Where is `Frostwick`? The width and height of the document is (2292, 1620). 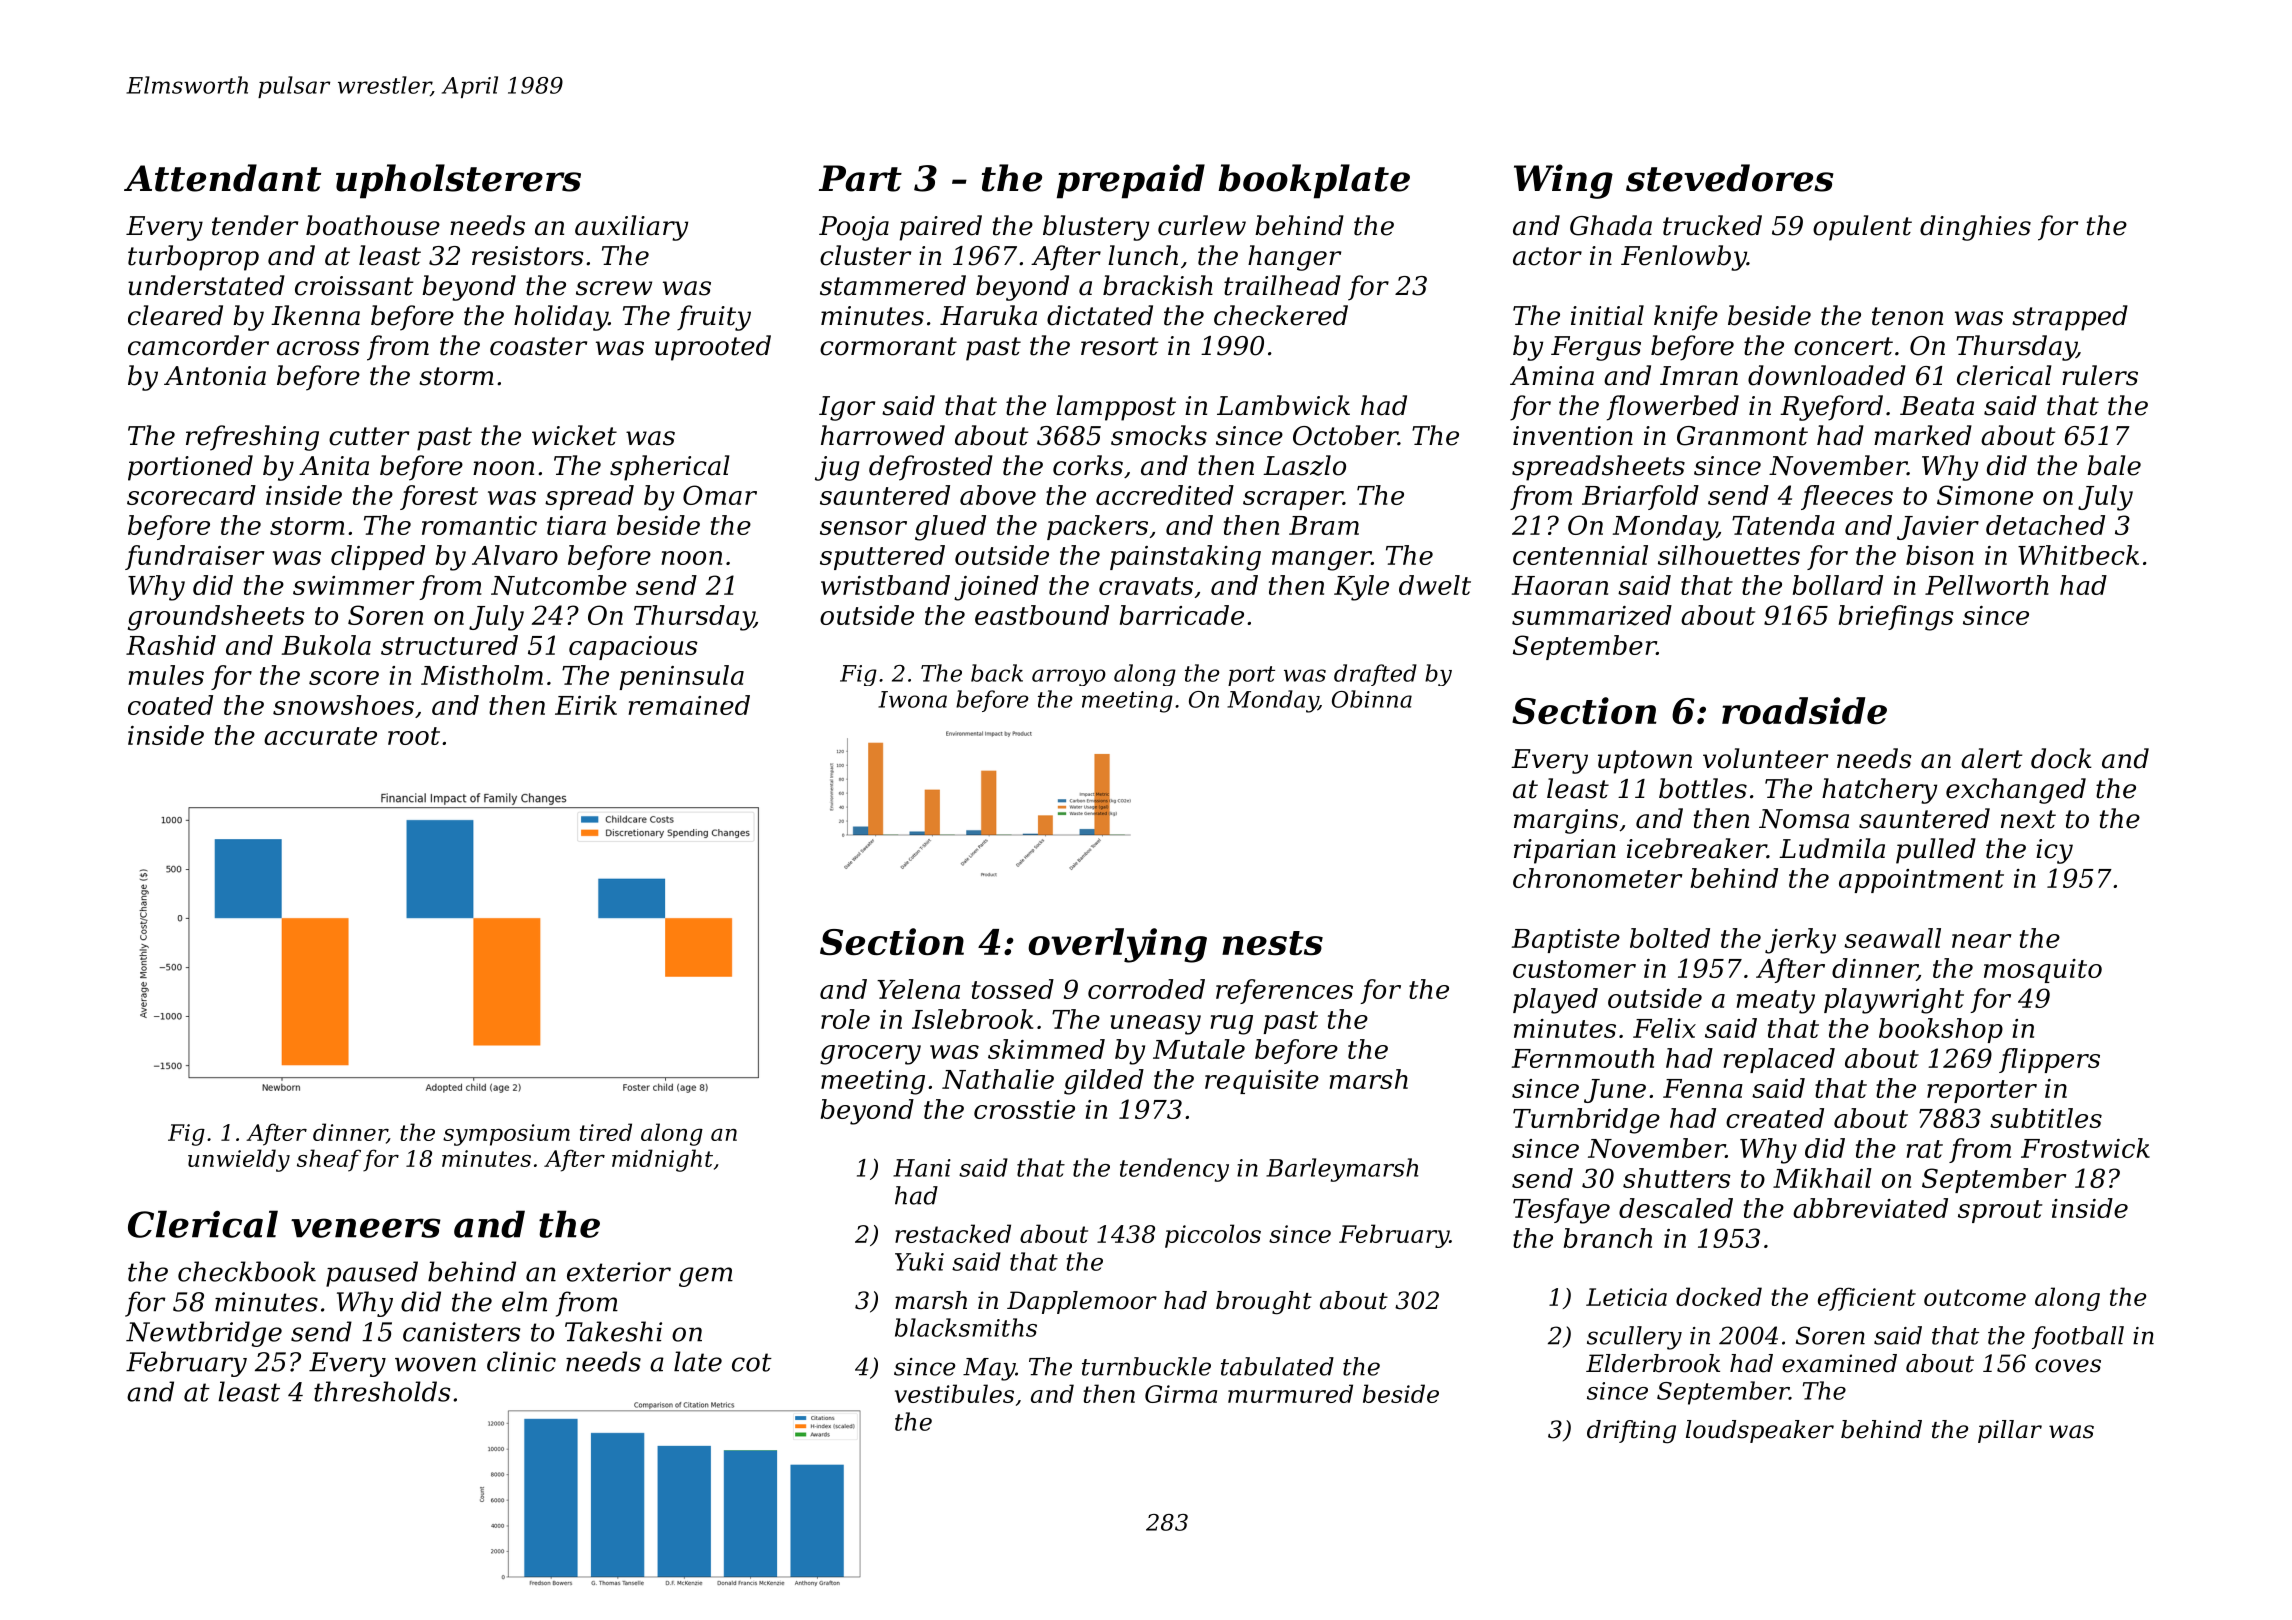 Frostwick is located at coordinates (2085, 1148).
